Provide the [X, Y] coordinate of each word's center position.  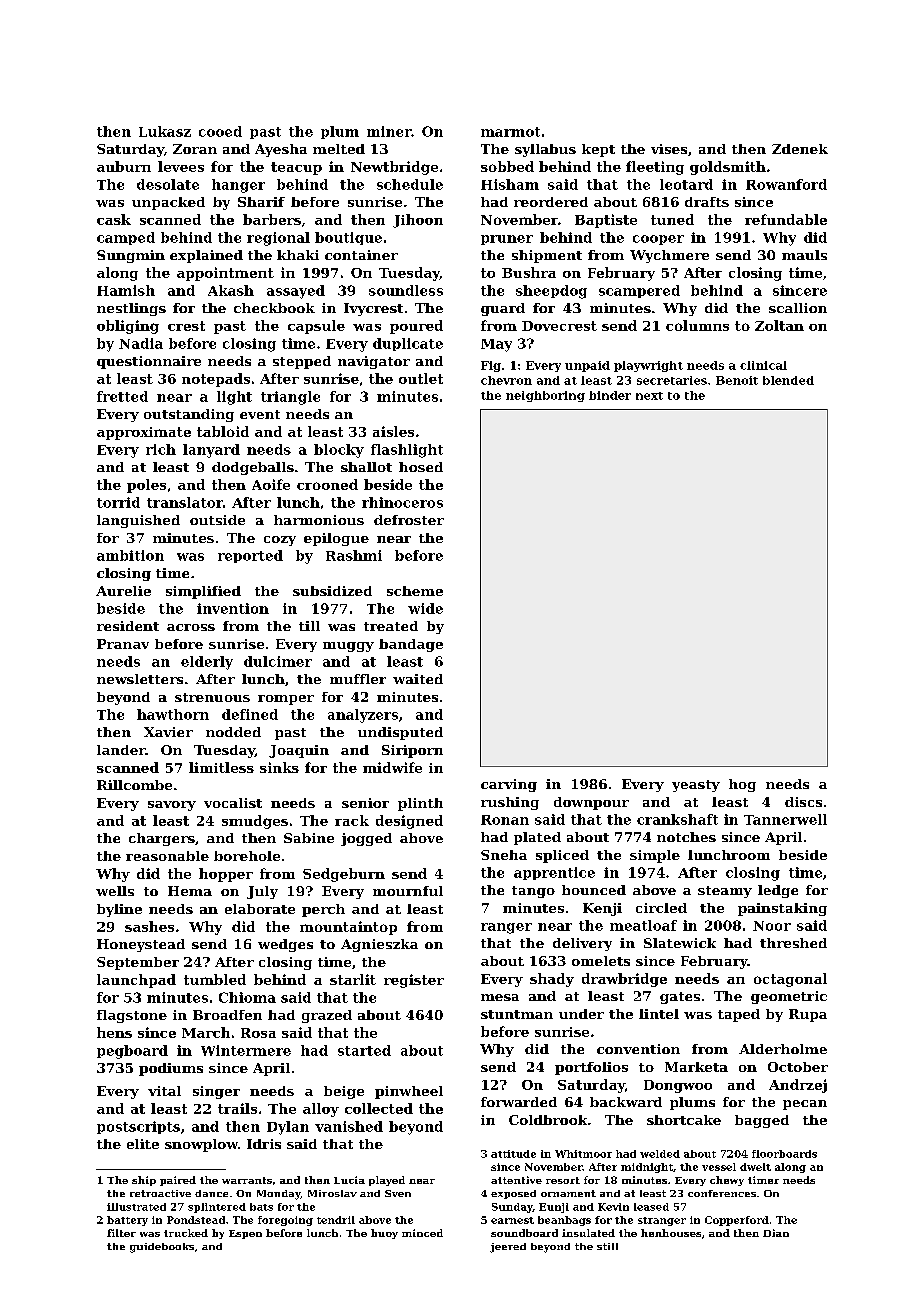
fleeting [655, 168]
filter [121, 1233]
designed [409, 822]
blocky [339, 451]
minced [422, 1233]
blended [788, 380]
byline [119, 910]
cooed [220, 131]
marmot [510, 132]
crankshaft [677, 819]
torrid [118, 502]
